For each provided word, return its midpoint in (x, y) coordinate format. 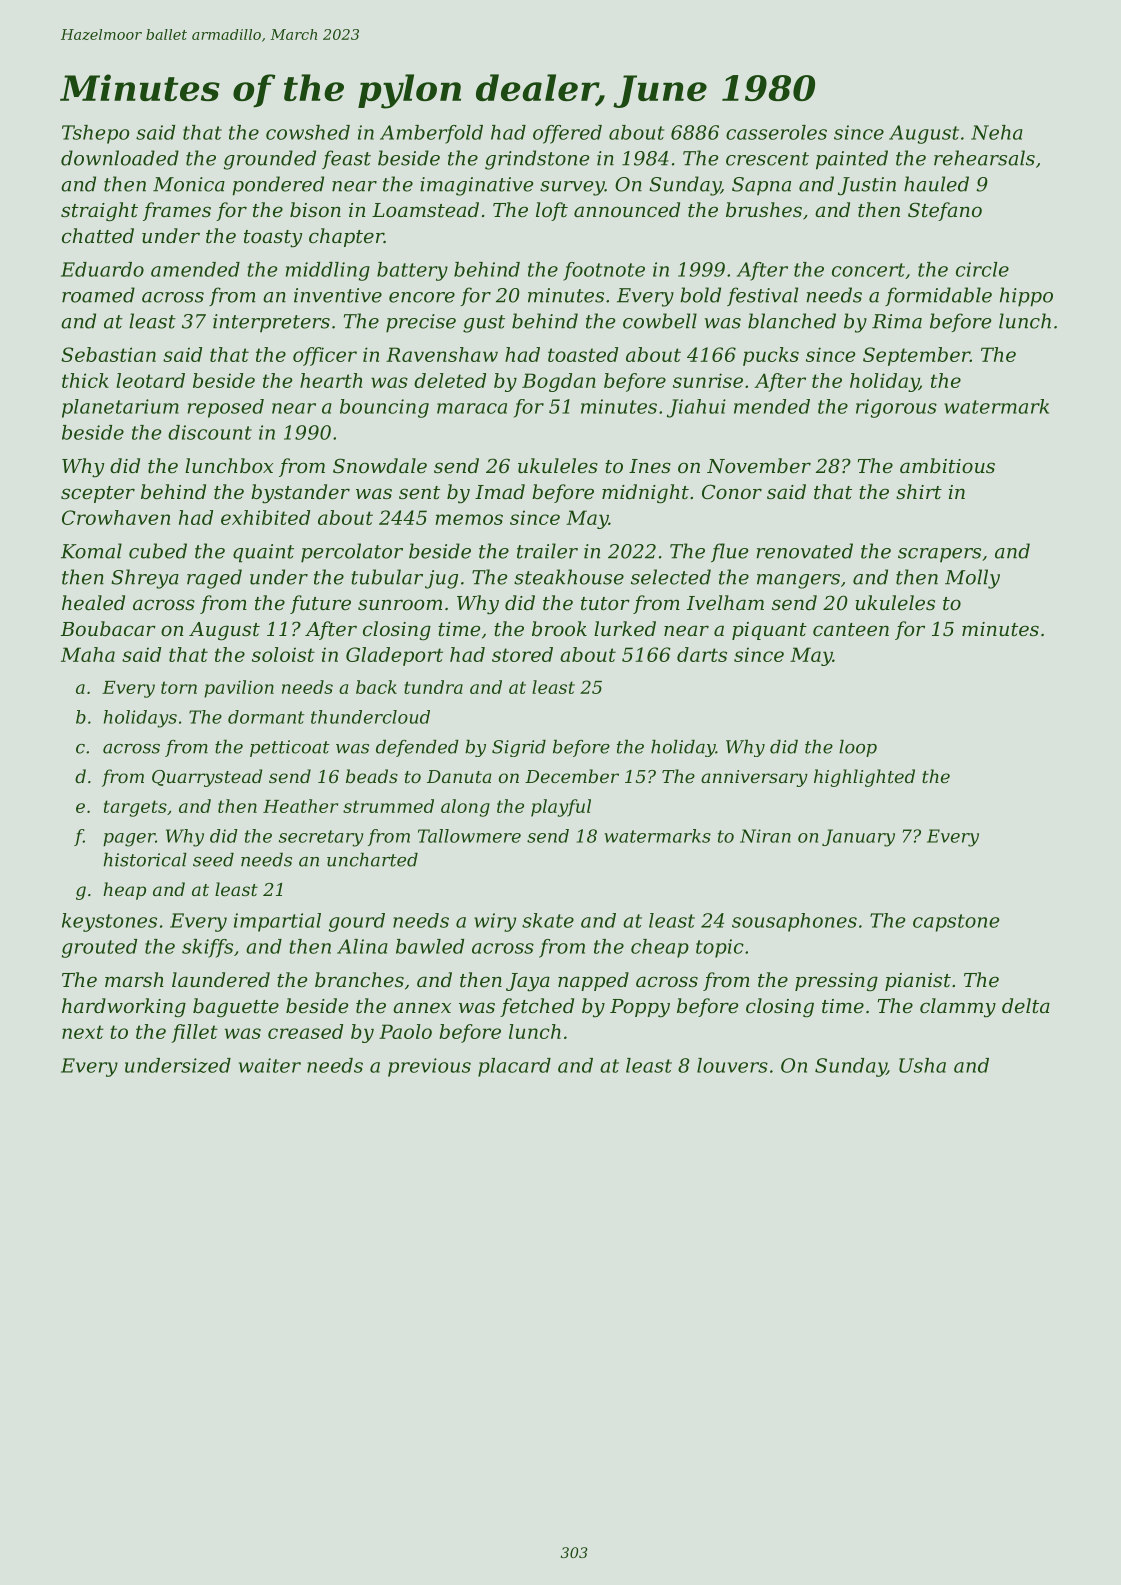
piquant (769, 631)
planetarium (120, 408)
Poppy (640, 1008)
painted (852, 160)
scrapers (939, 555)
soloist (283, 654)
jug (441, 579)
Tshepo (95, 134)
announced (627, 209)
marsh (134, 979)
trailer (547, 551)
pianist (918, 982)
